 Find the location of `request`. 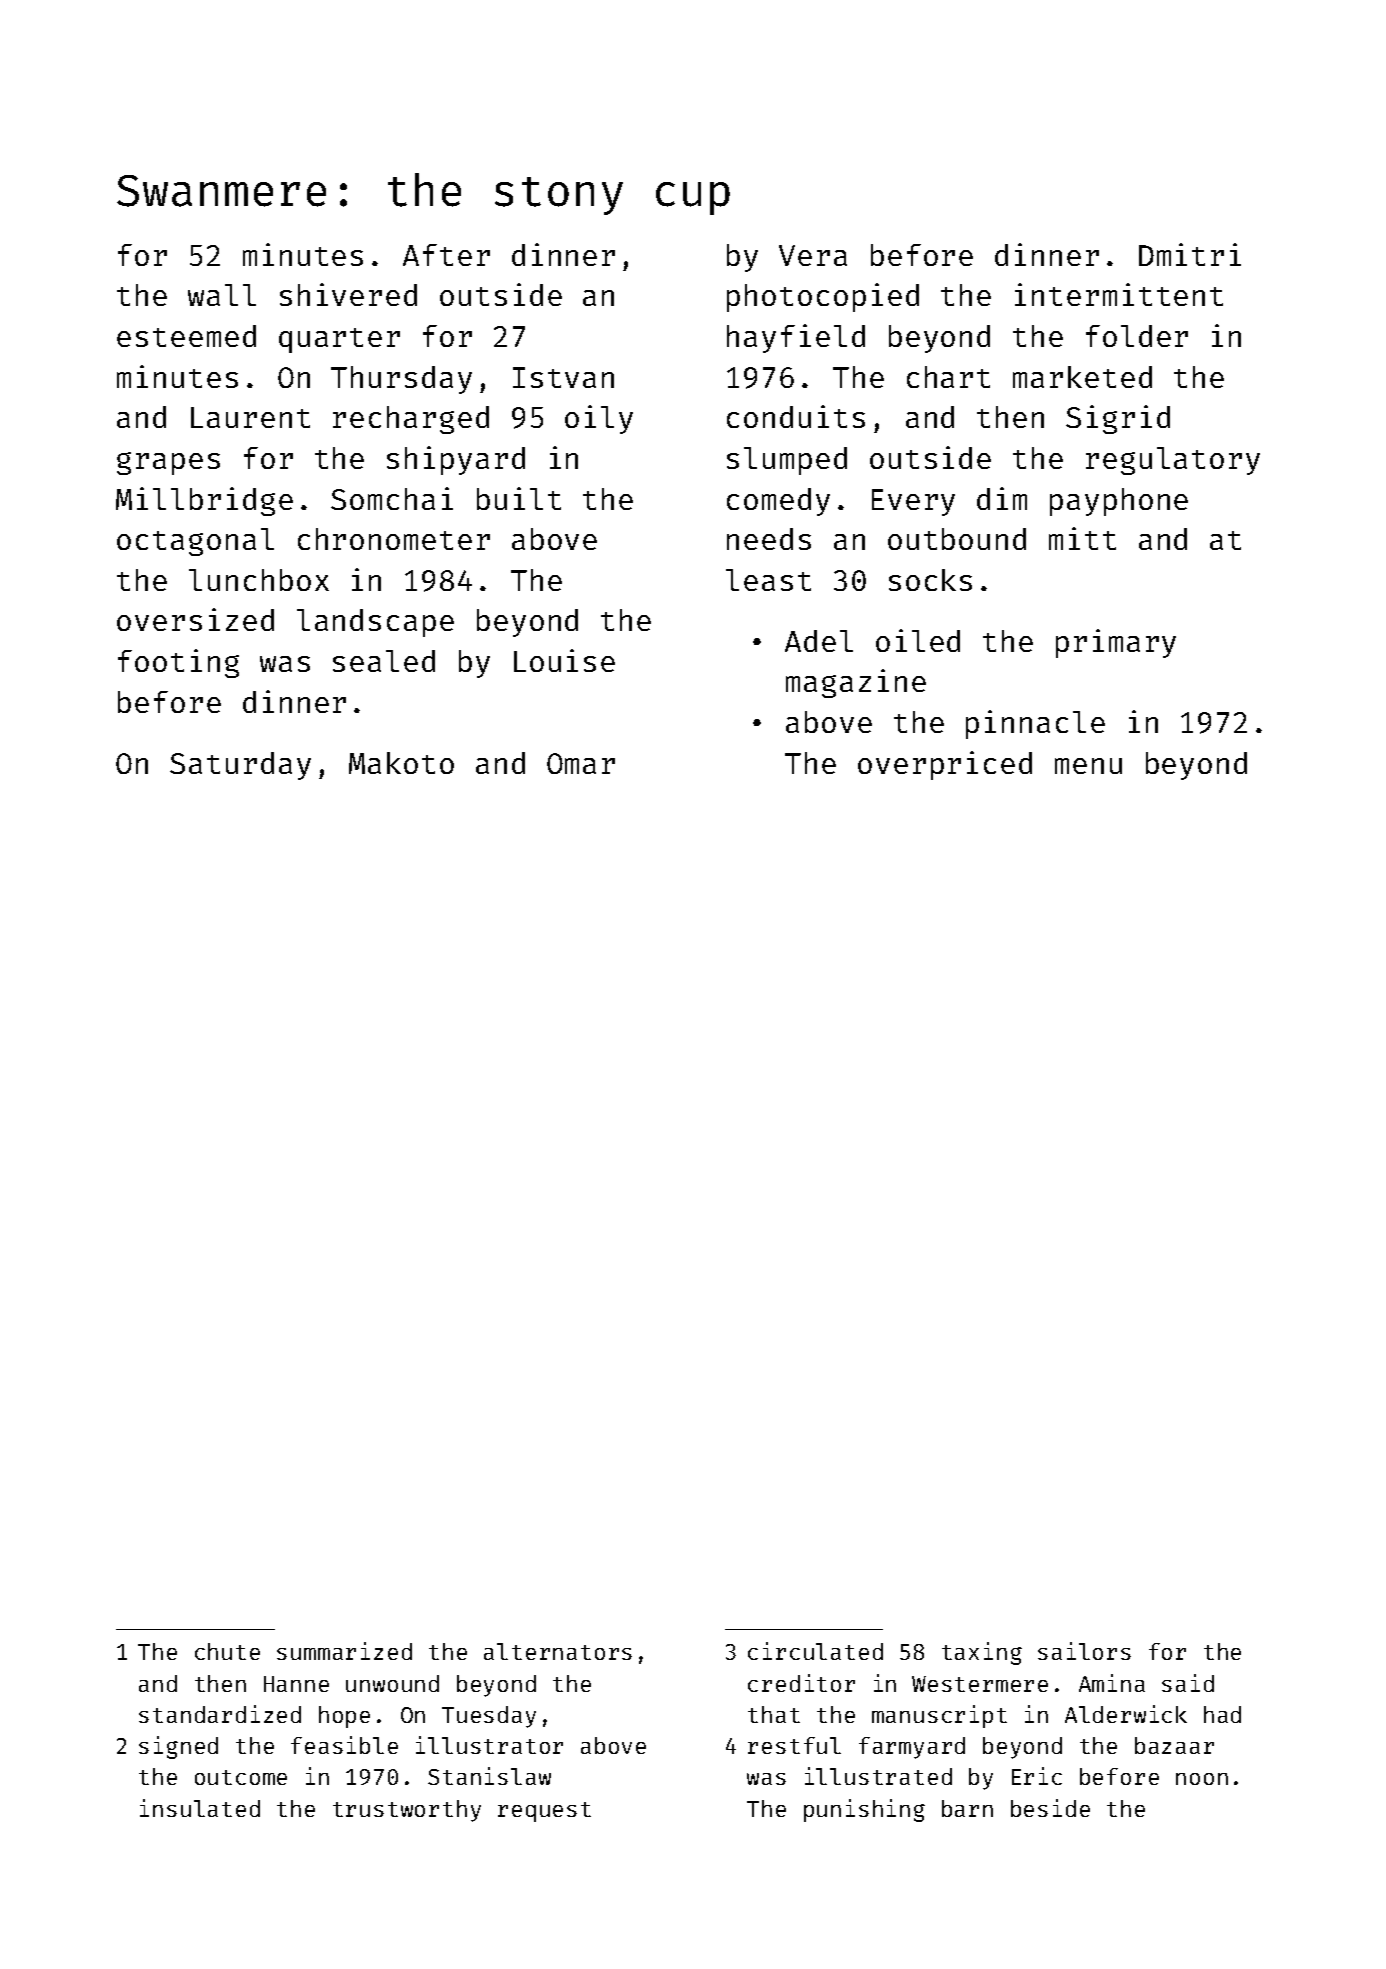

request is located at coordinates (544, 1812).
